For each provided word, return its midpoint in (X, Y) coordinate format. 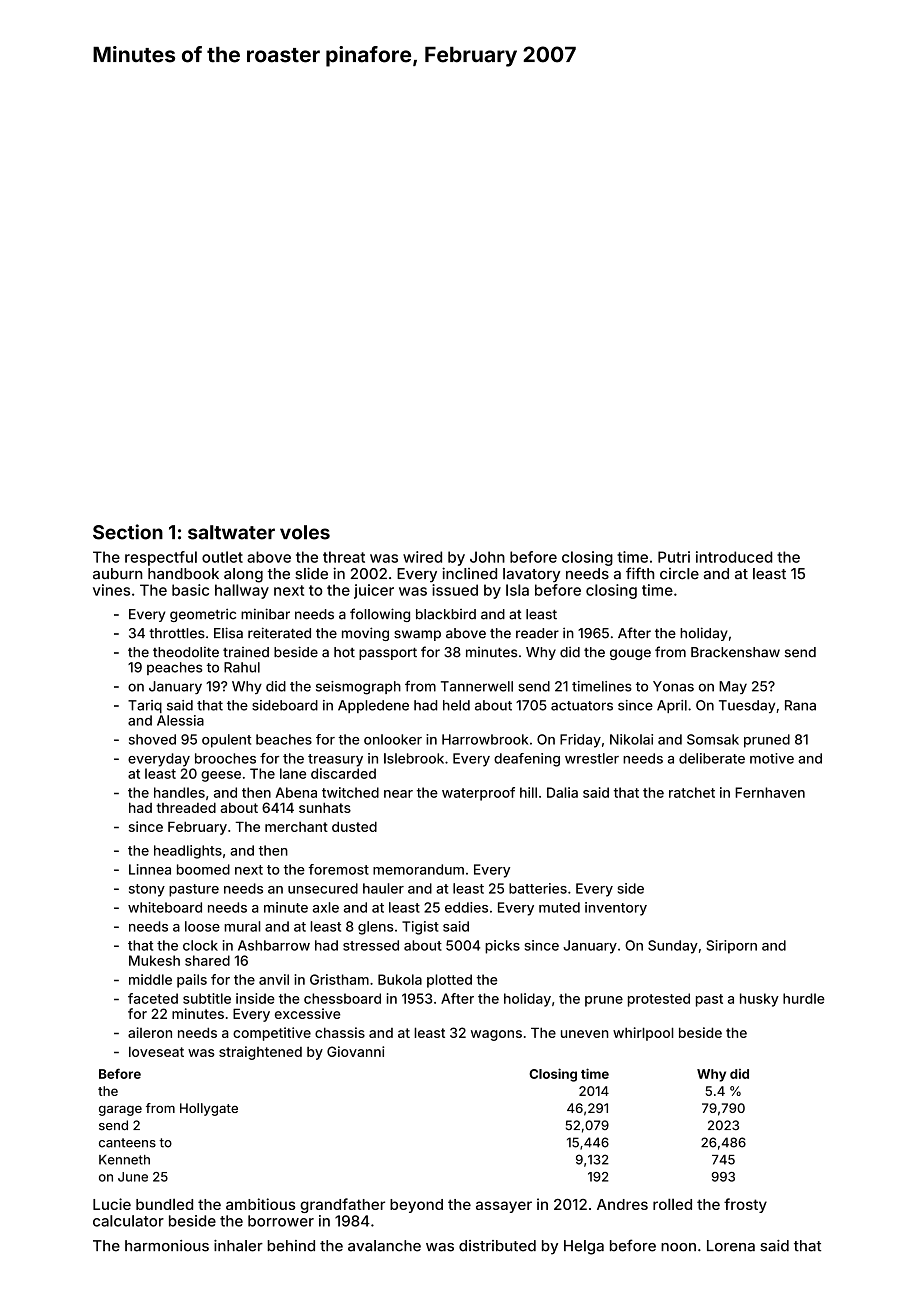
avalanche (384, 1246)
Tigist (420, 928)
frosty (745, 1205)
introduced (734, 557)
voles (305, 532)
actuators (582, 706)
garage (120, 1110)
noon (678, 1247)
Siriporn (731, 947)
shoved (152, 739)
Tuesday (747, 706)
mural (242, 926)
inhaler (238, 1246)
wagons (496, 1035)
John (487, 557)
